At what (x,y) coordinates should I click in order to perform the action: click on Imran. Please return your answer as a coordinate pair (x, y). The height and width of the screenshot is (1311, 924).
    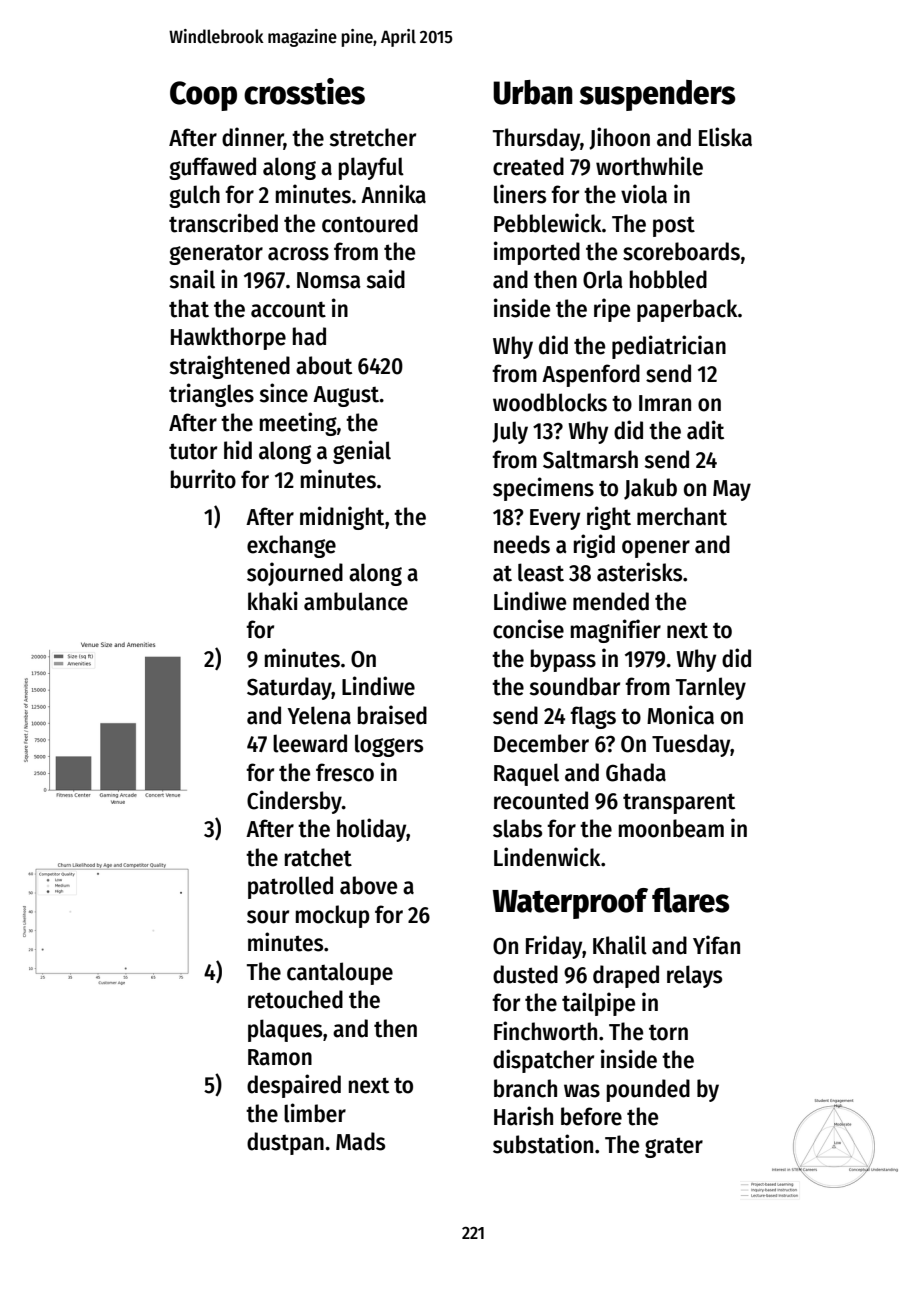
    Looking at the image, I should click on (665, 403).
